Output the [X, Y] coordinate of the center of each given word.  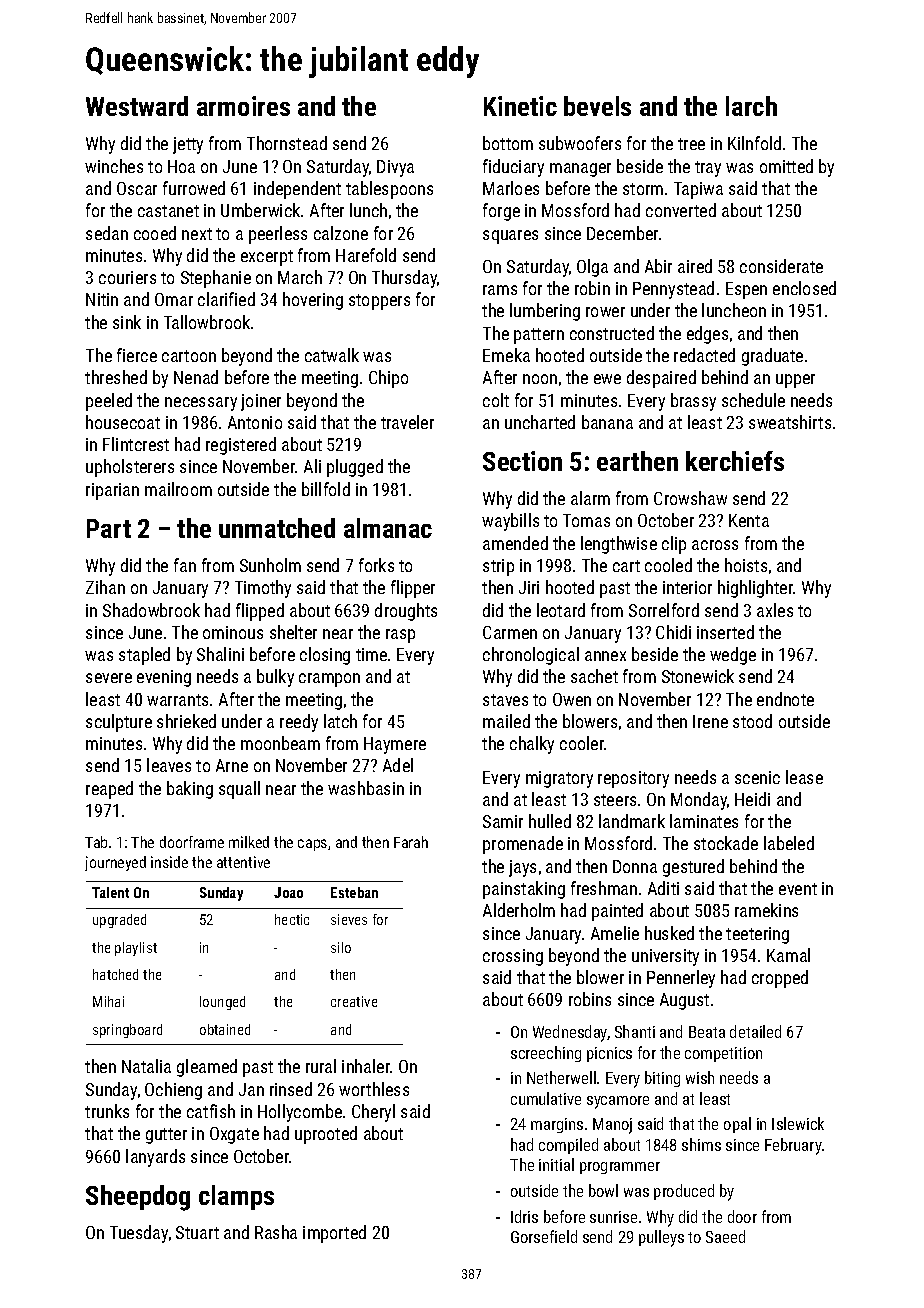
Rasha [276, 1232]
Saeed [725, 1236]
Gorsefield [544, 1236]
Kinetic [520, 106]
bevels [597, 106]
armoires [243, 106]
